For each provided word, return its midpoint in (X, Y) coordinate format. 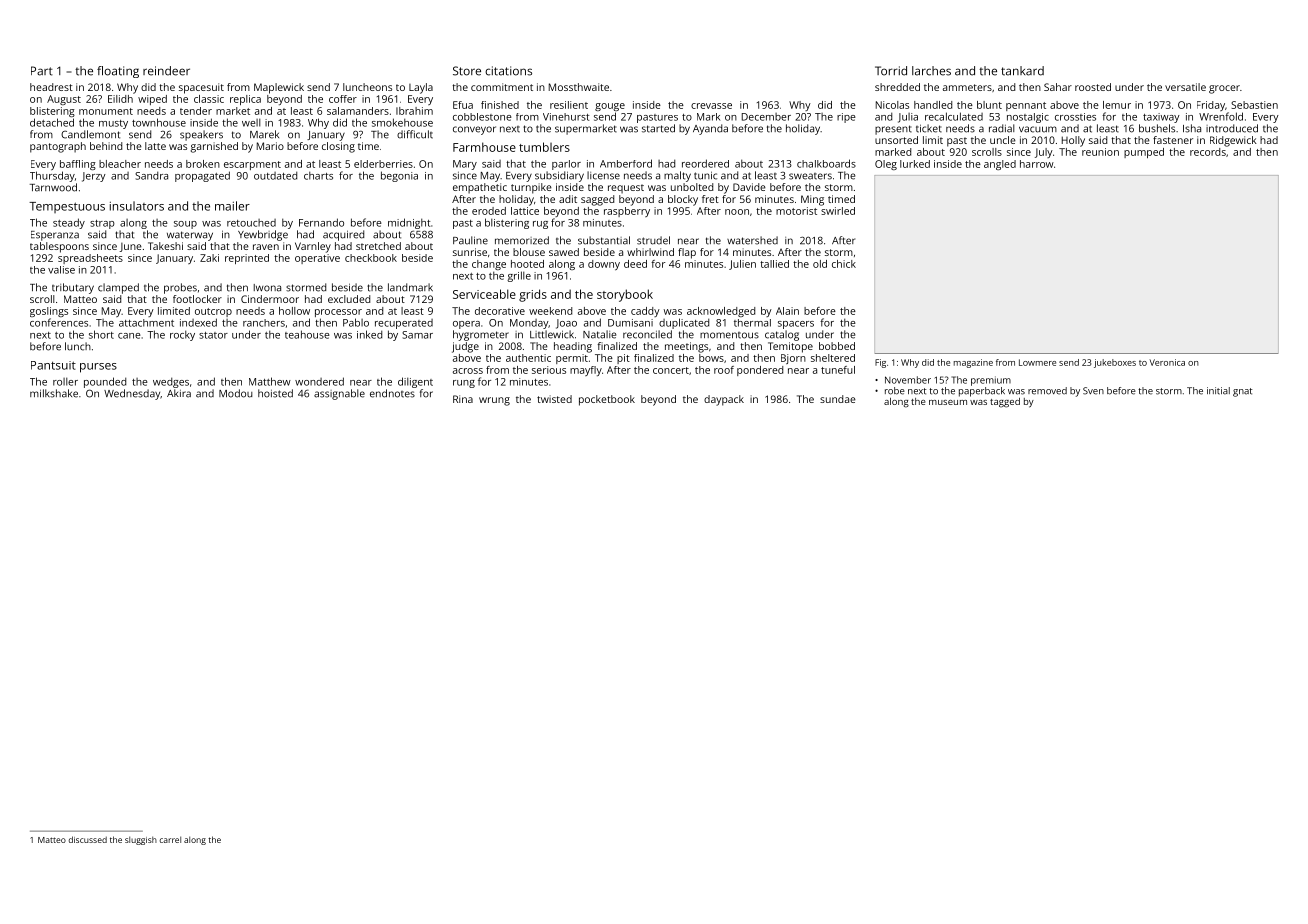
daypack (724, 400)
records (1208, 152)
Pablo (356, 322)
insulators (137, 206)
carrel (170, 839)
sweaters (810, 176)
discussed (88, 839)
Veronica (1167, 362)
